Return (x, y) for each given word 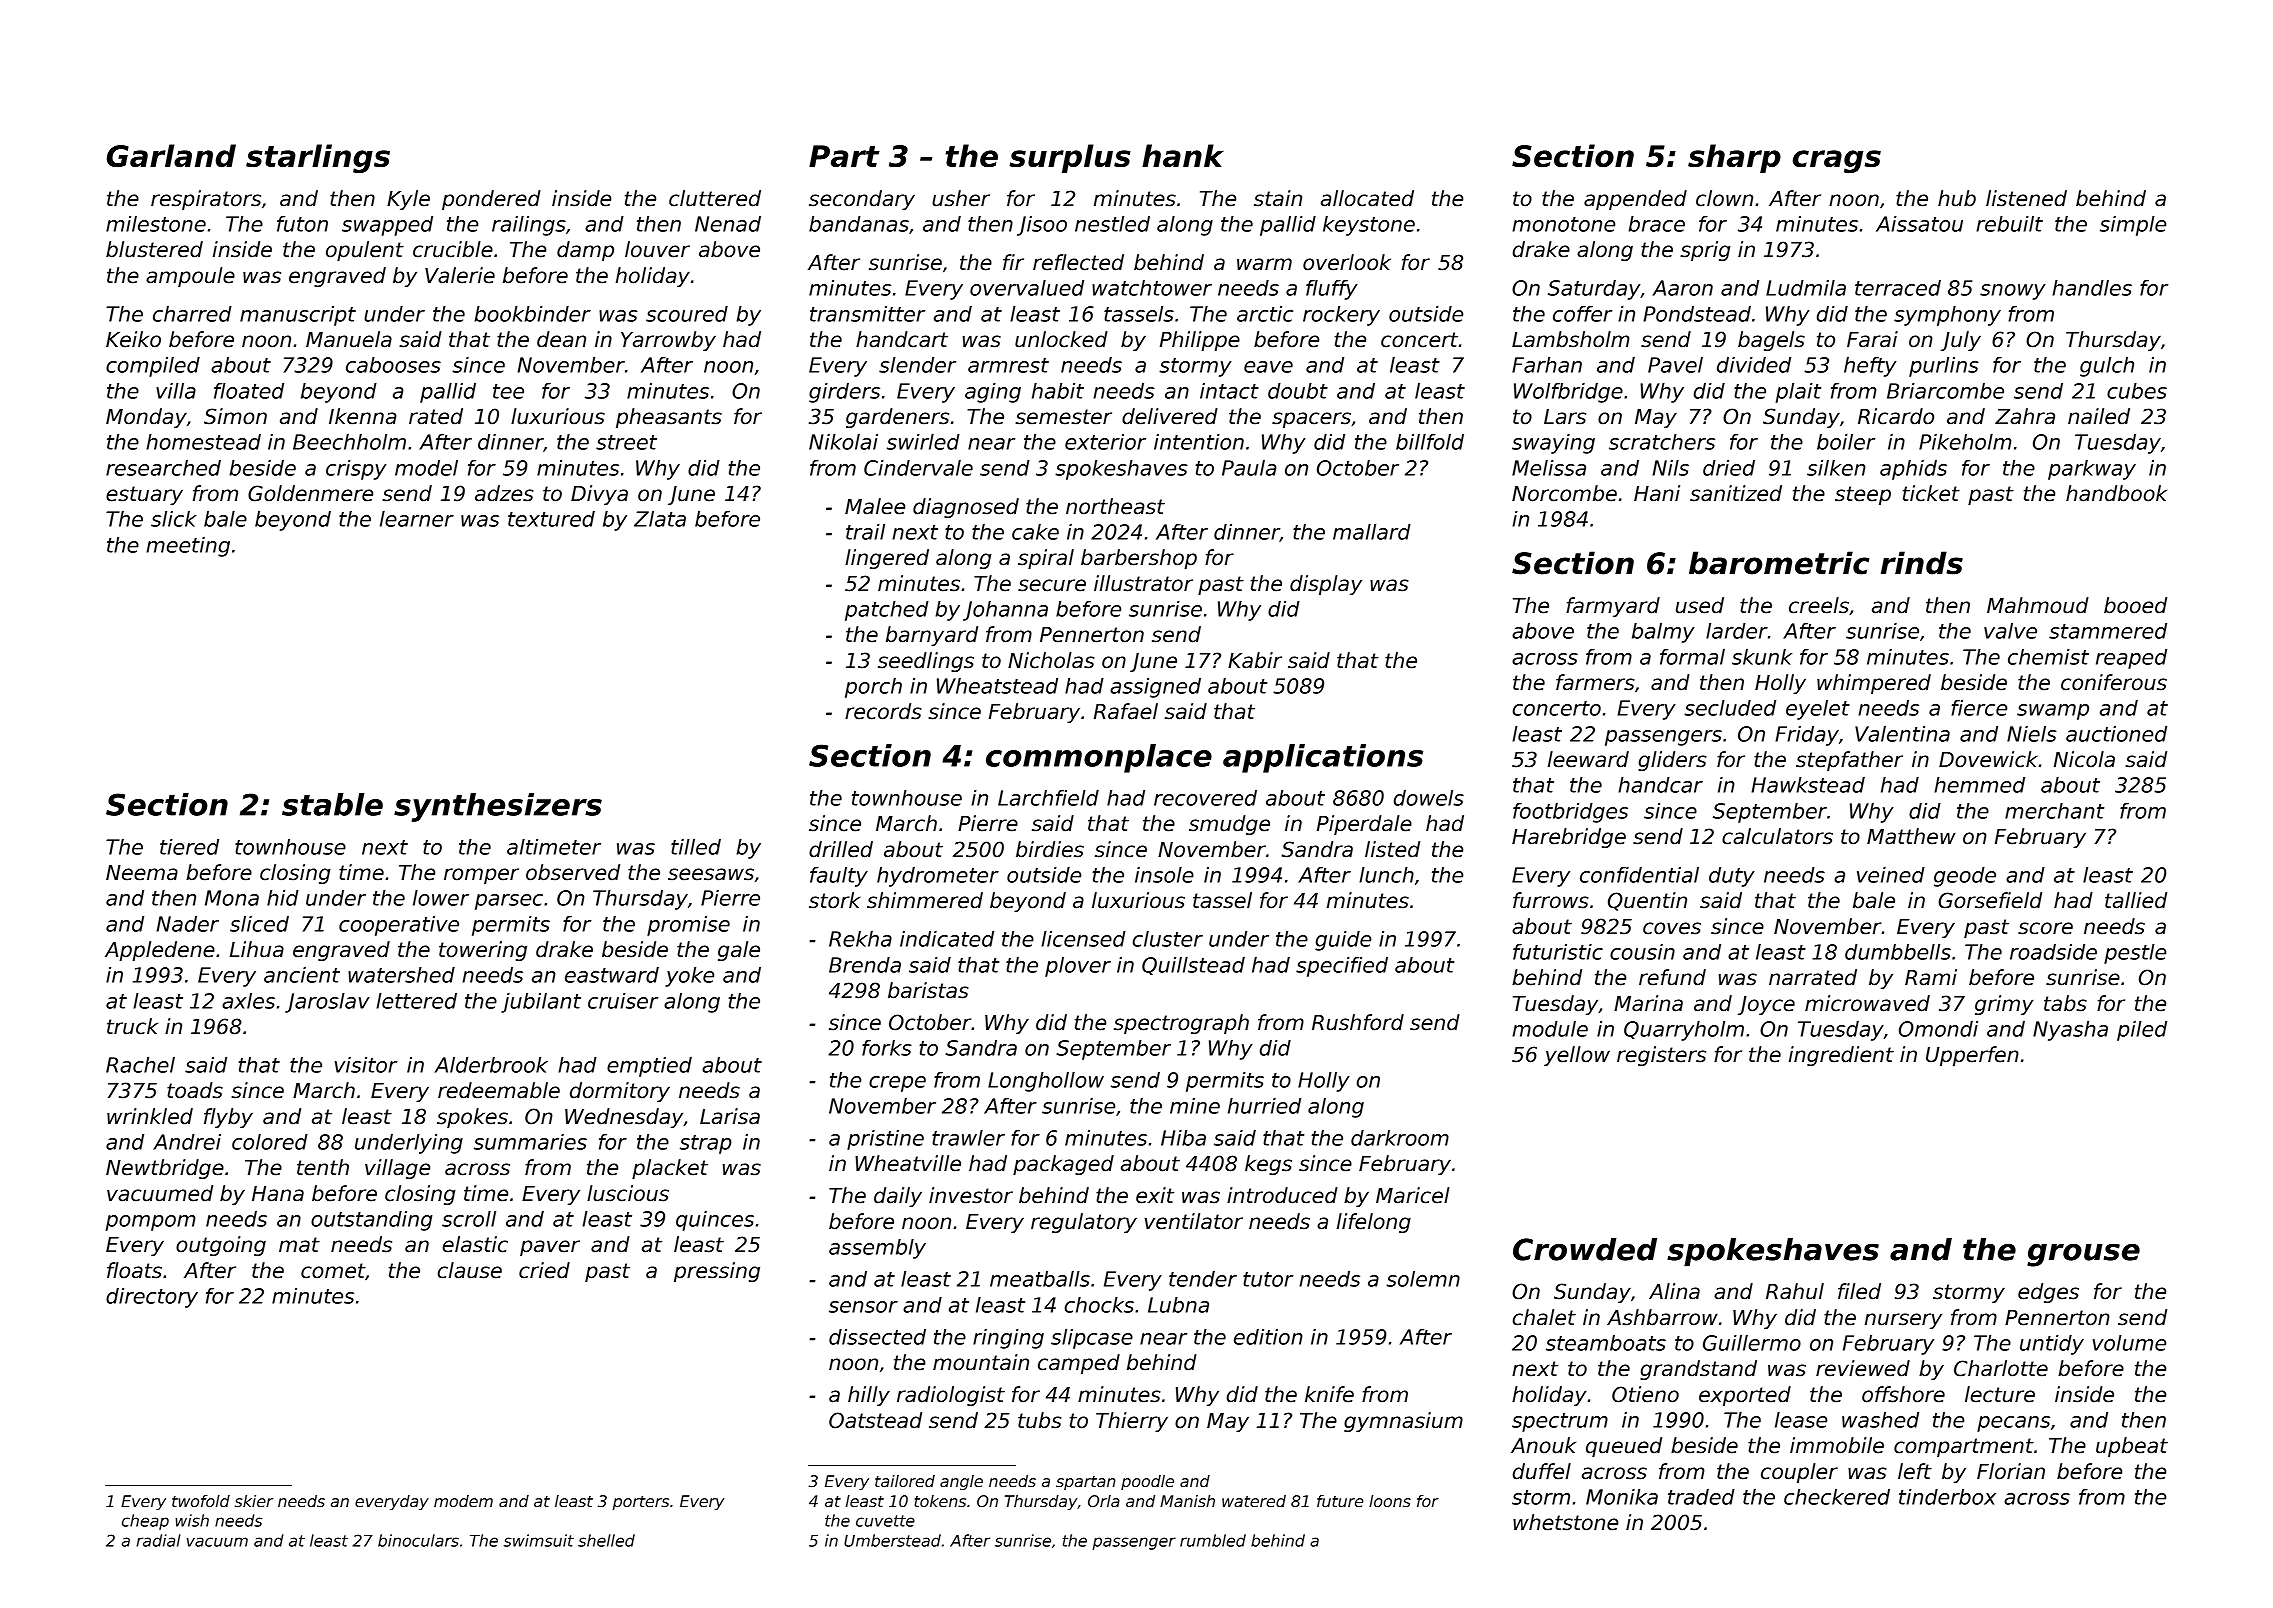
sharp (1734, 158)
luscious (628, 1193)
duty (1732, 877)
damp (585, 251)
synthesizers (498, 807)
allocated (1367, 198)
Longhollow (1046, 1082)
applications (1323, 758)
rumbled (1213, 1540)
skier (254, 1501)
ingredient (1841, 1056)
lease (1801, 1420)
